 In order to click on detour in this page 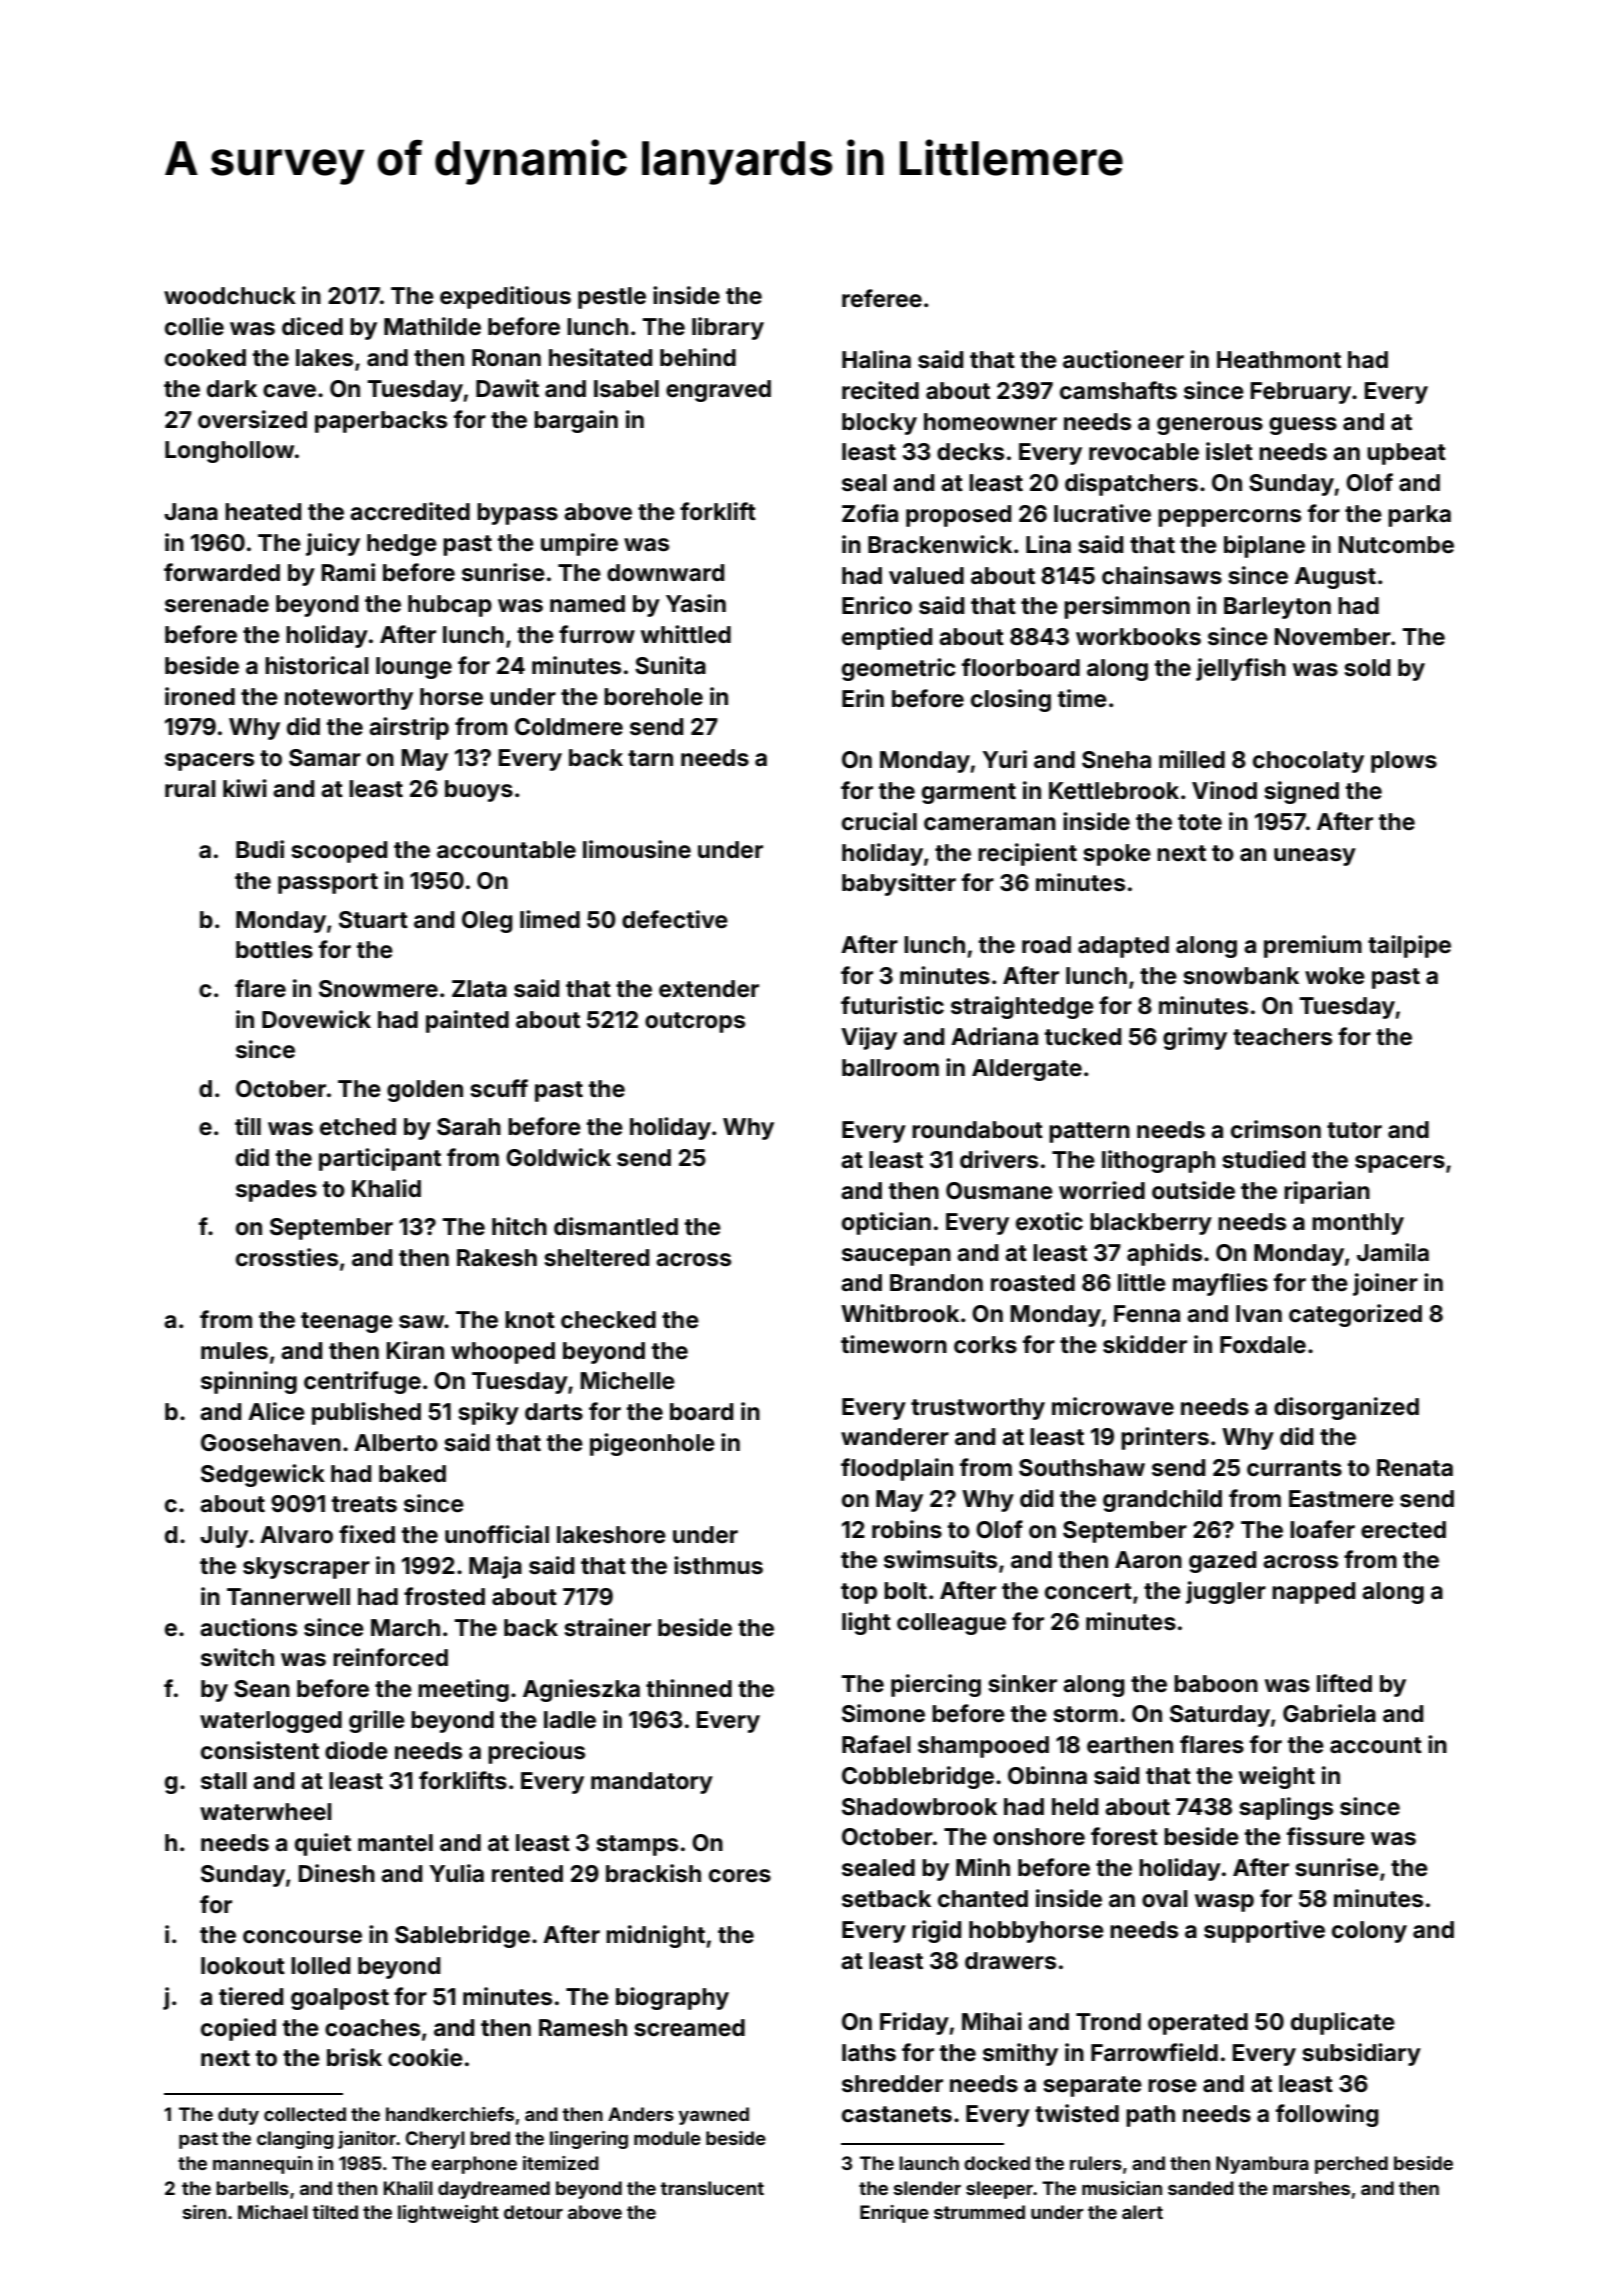, I will do `click(533, 2212)`.
